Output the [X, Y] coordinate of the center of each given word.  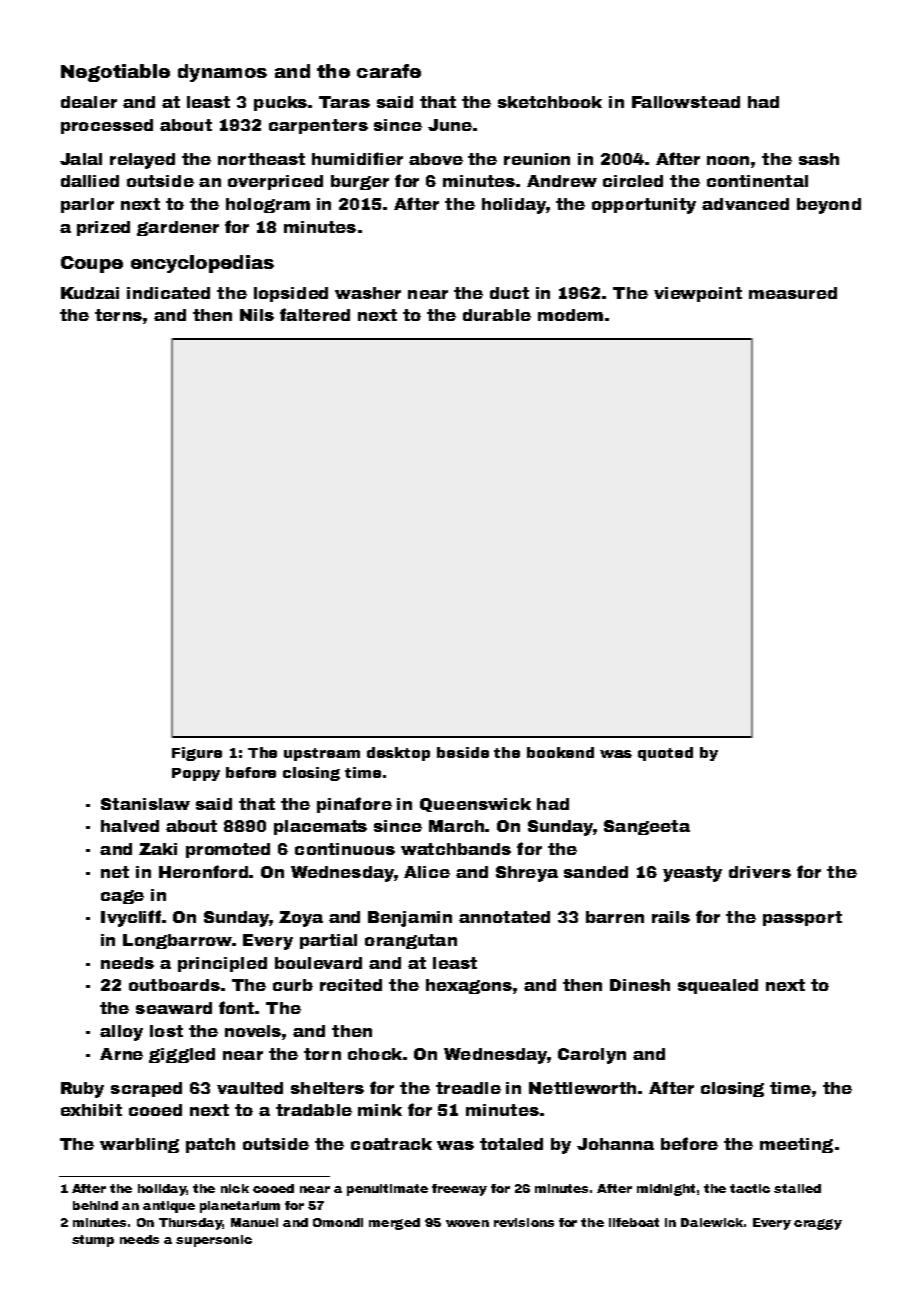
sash [819, 159]
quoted [665, 754]
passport [802, 918]
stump [93, 1241]
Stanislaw [145, 804]
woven [467, 1223]
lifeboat [634, 1222]
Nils [257, 315]
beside [463, 752]
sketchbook [550, 102]
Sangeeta [647, 827]
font [236, 1007]
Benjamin [410, 919]
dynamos [222, 73]
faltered [315, 314]
